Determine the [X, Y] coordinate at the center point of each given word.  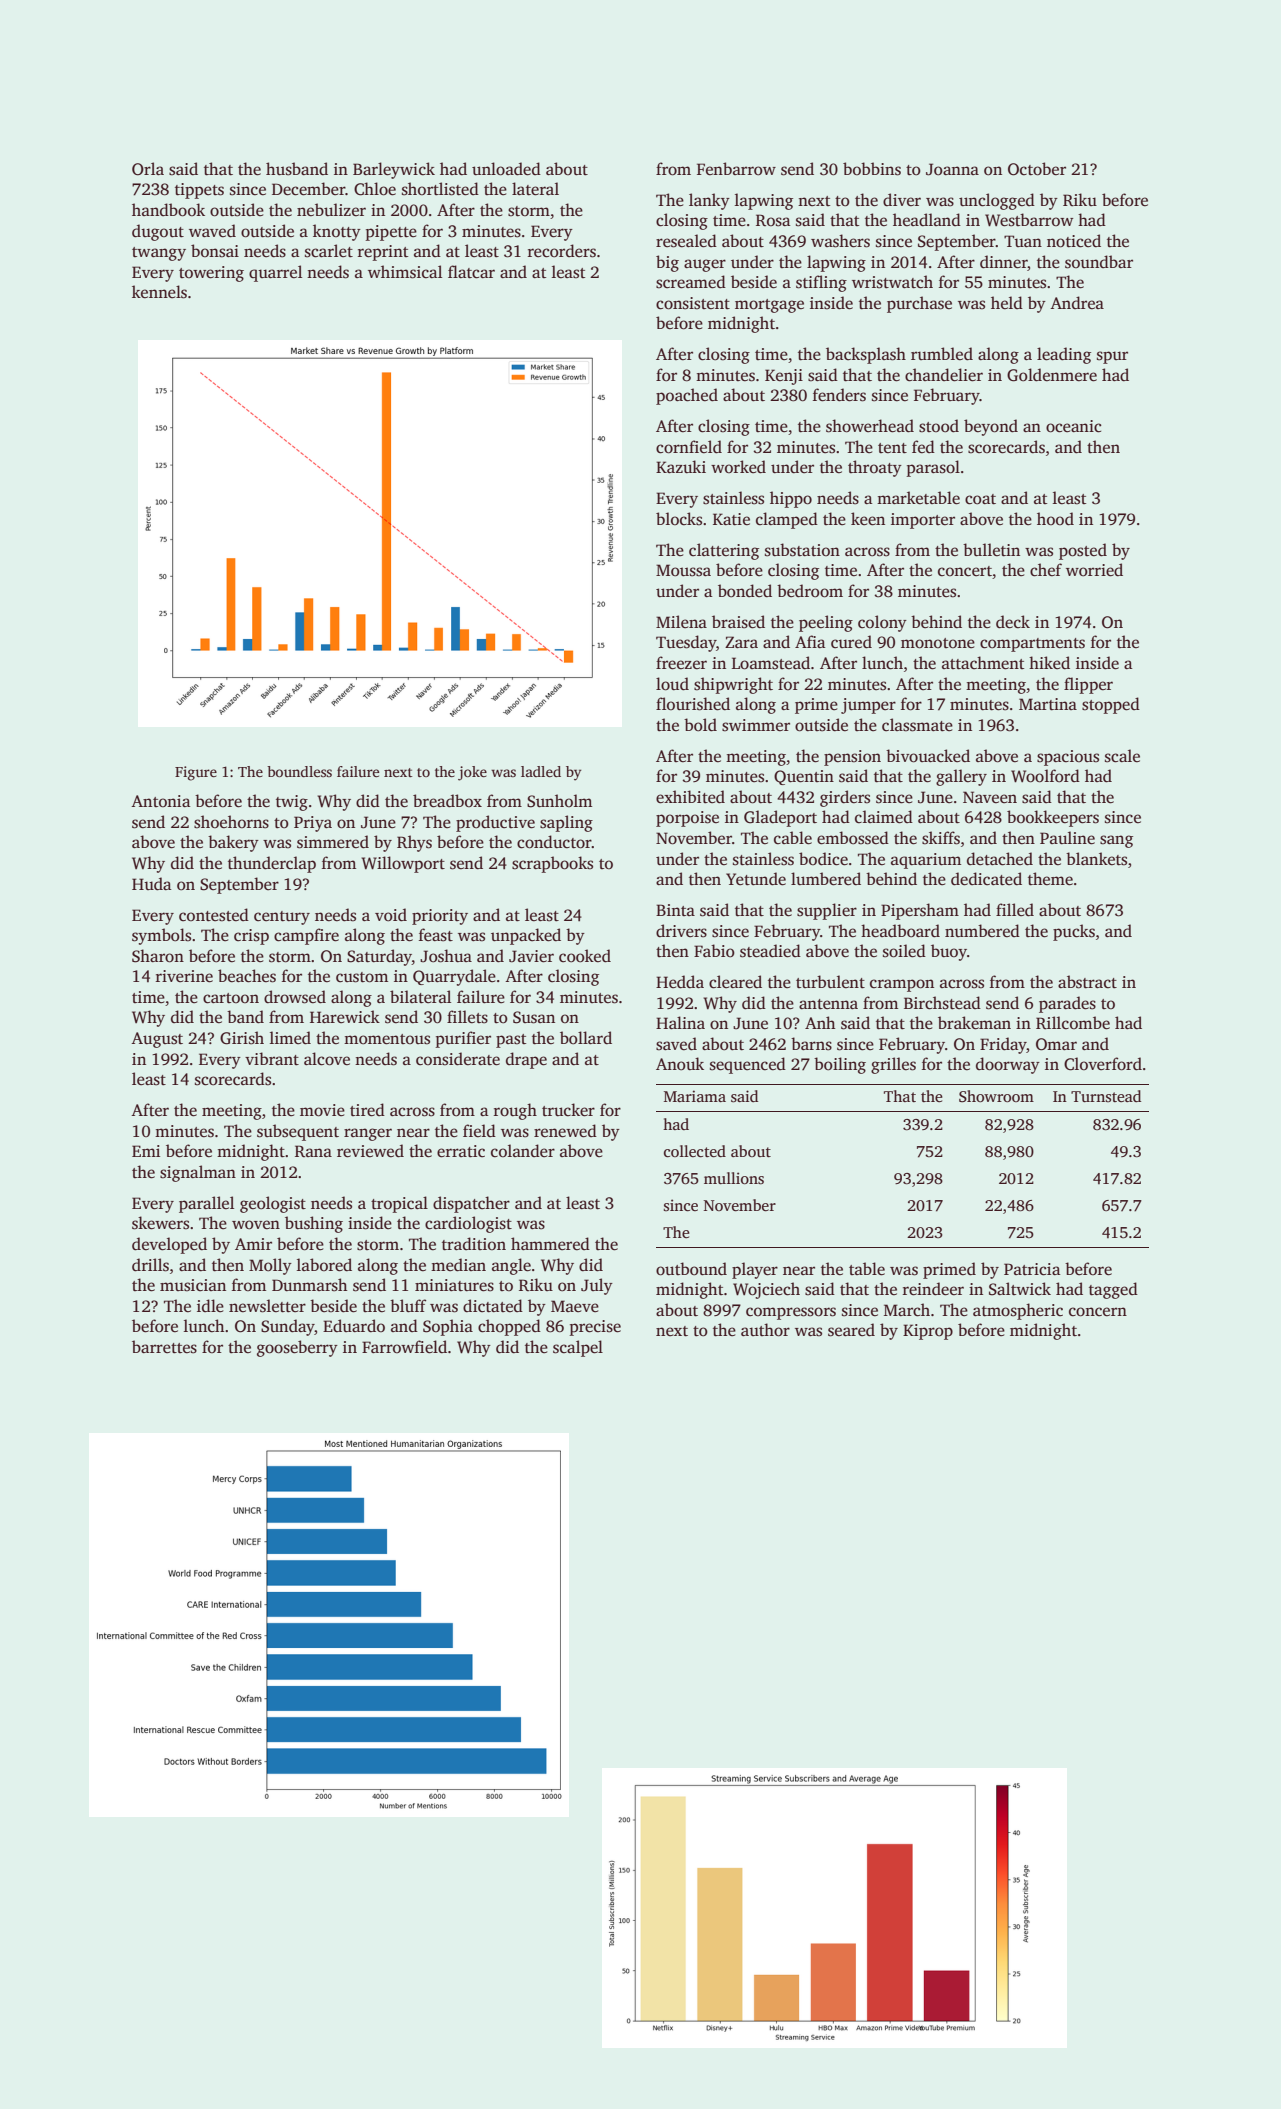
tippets [199, 191]
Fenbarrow [736, 169]
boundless [299, 771]
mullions [734, 1178]
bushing [314, 1224]
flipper [1088, 685]
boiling [840, 1065]
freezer [681, 663]
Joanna [952, 169]
